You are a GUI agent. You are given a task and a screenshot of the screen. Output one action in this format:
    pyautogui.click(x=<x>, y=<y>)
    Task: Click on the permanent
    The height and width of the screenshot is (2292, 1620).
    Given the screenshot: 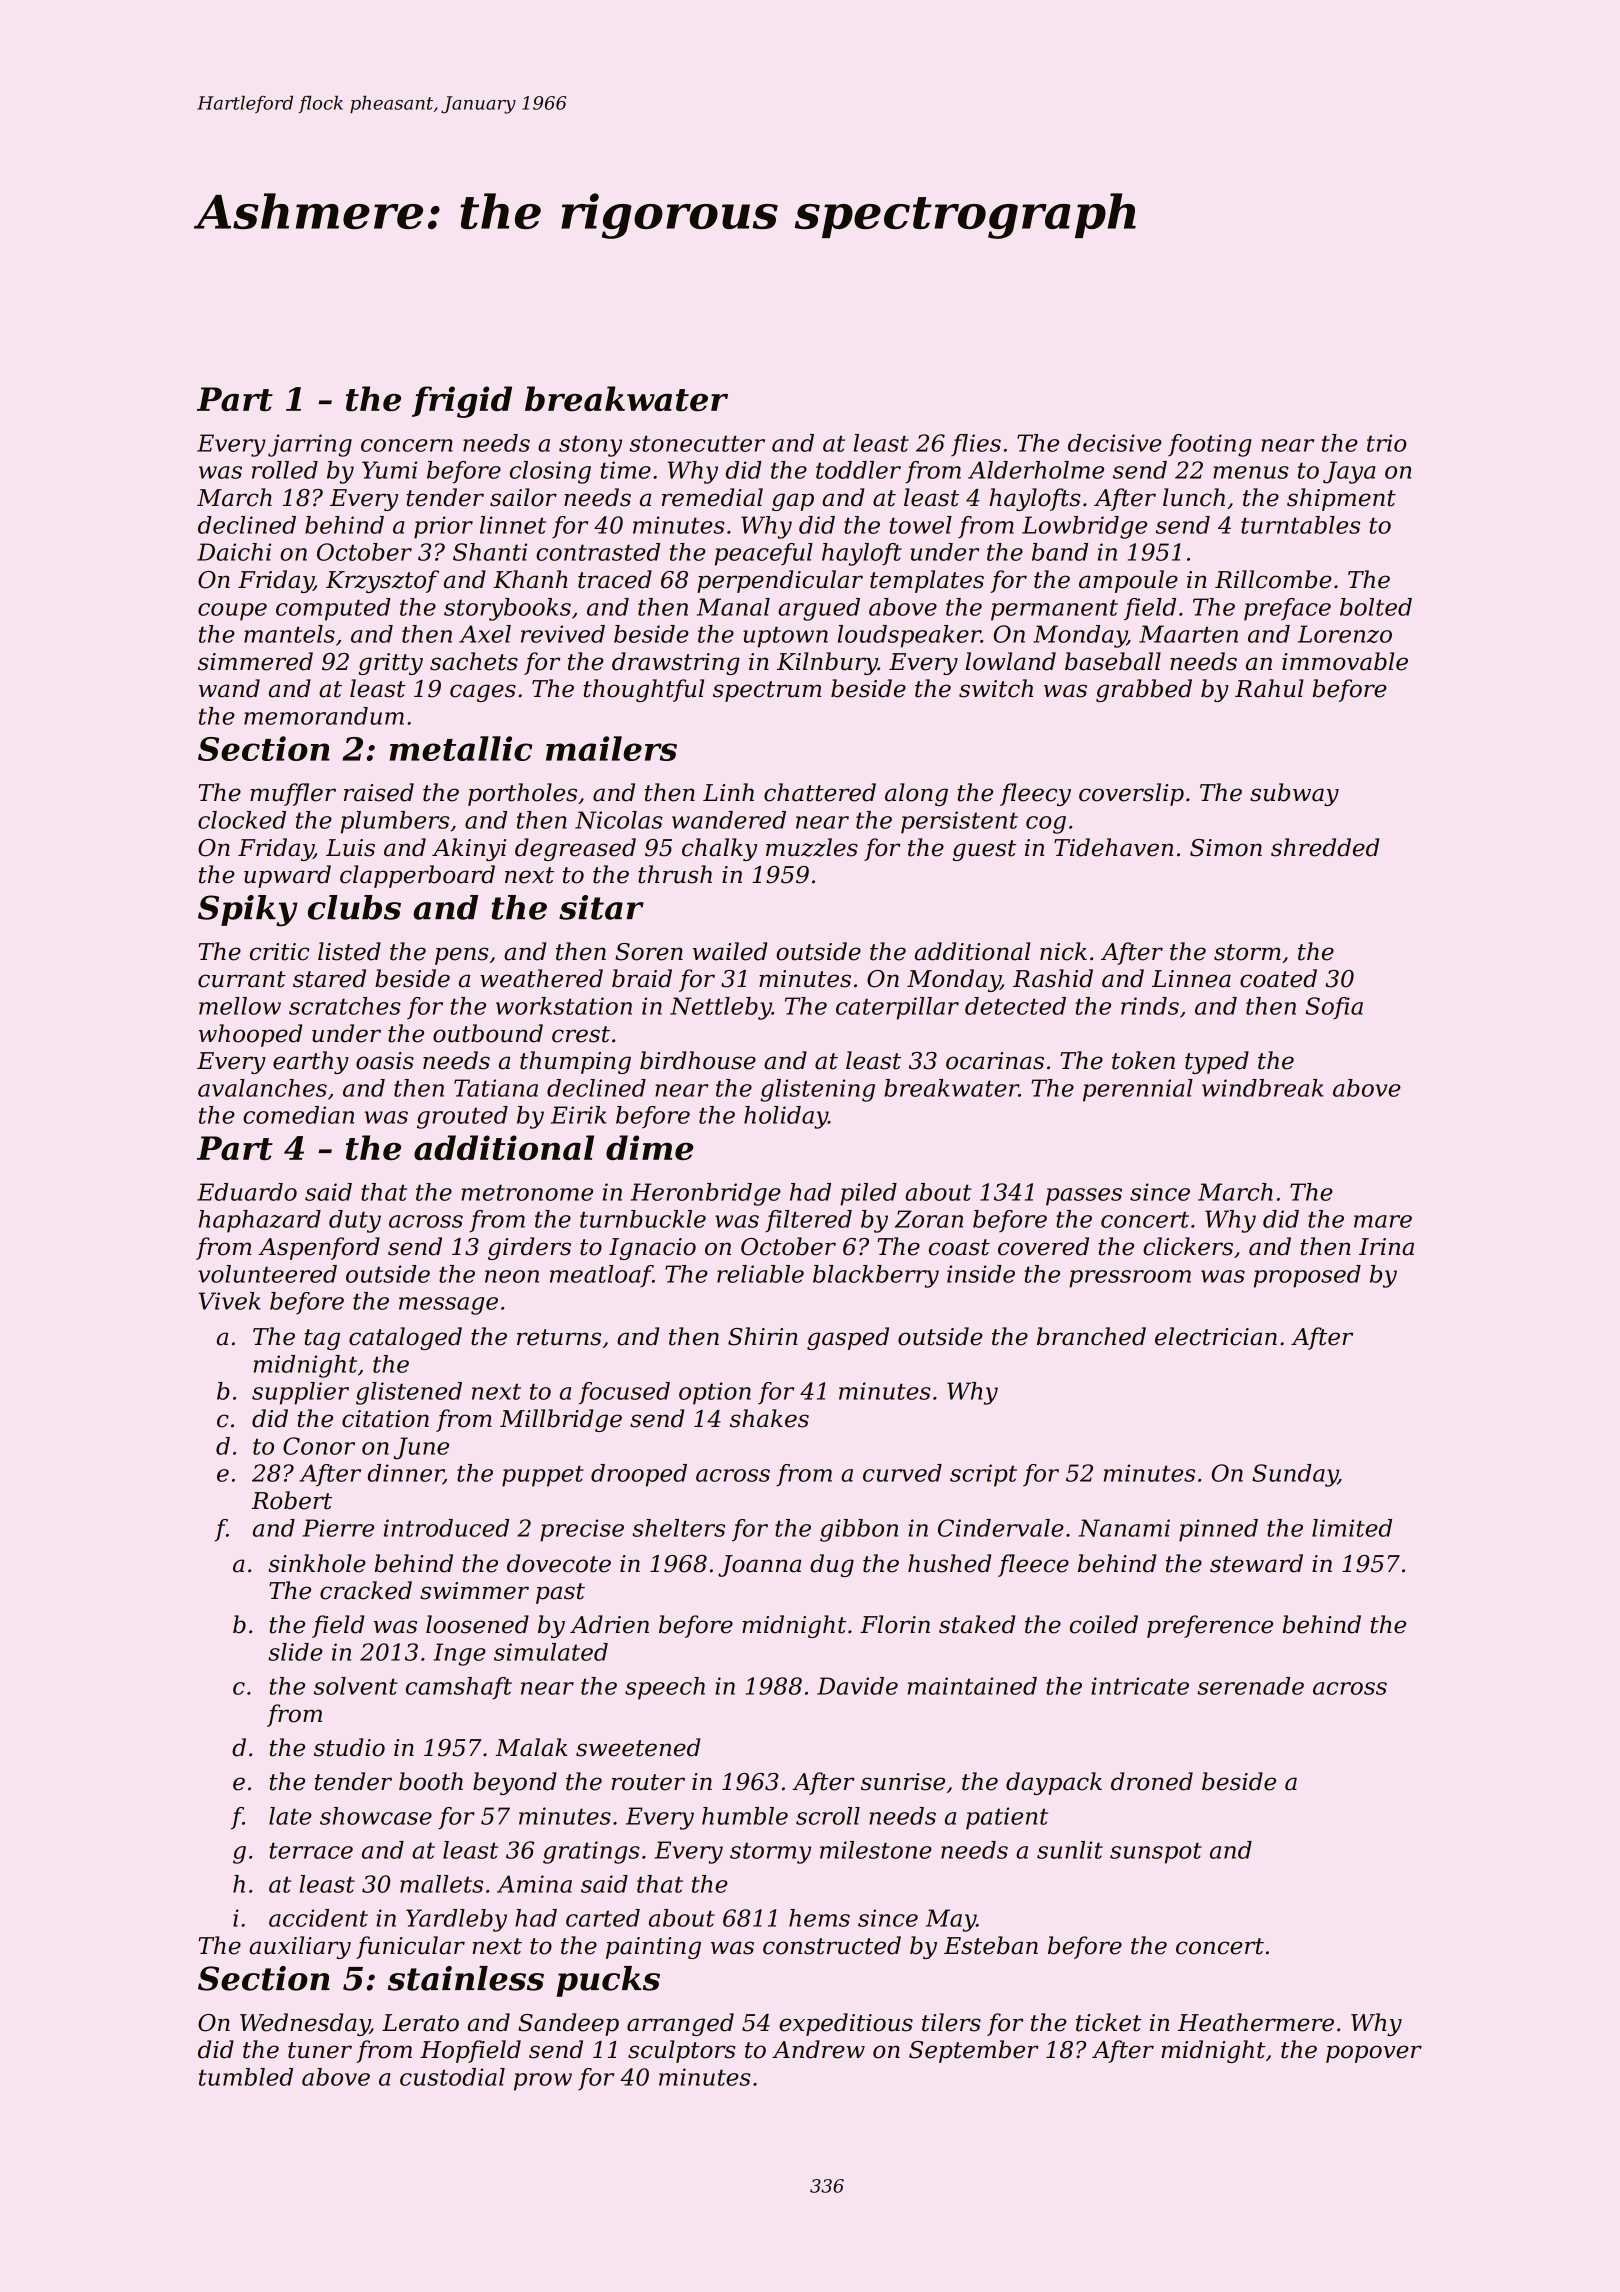 What is the action you would take?
    pyautogui.click(x=1054, y=610)
